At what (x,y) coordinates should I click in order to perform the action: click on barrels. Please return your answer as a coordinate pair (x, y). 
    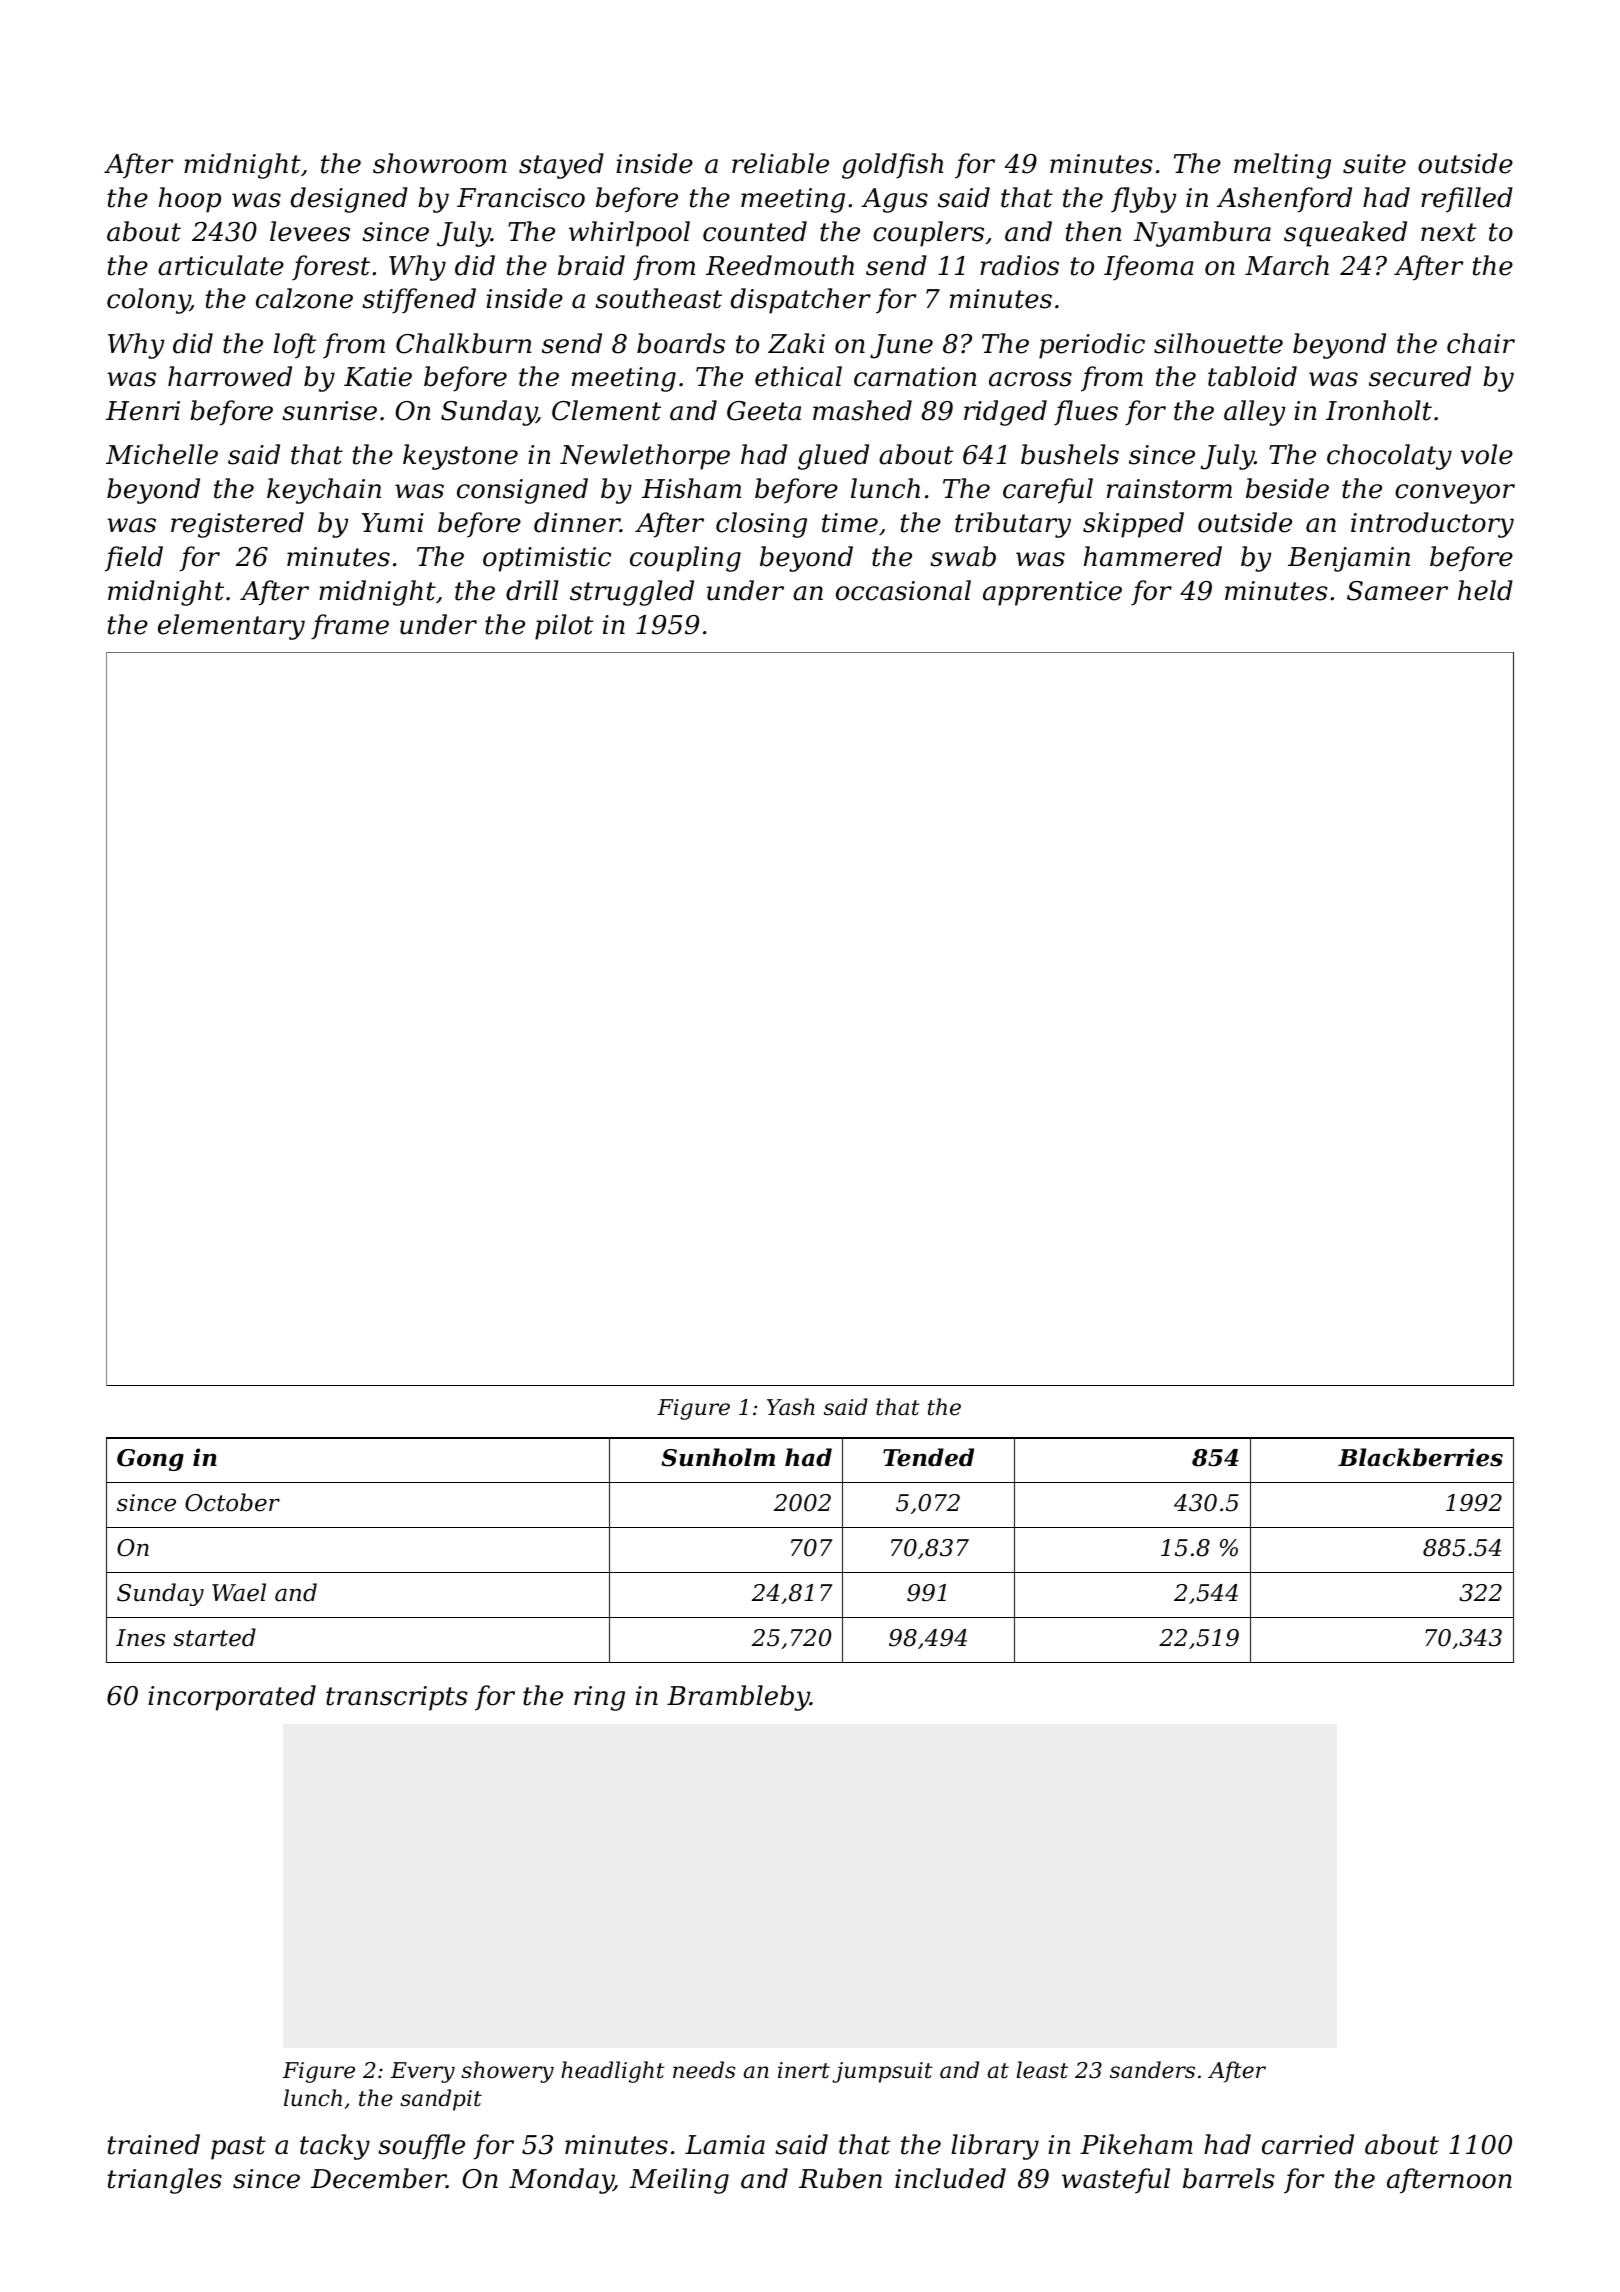
    Looking at the image, I should click on (1229, 2178).
